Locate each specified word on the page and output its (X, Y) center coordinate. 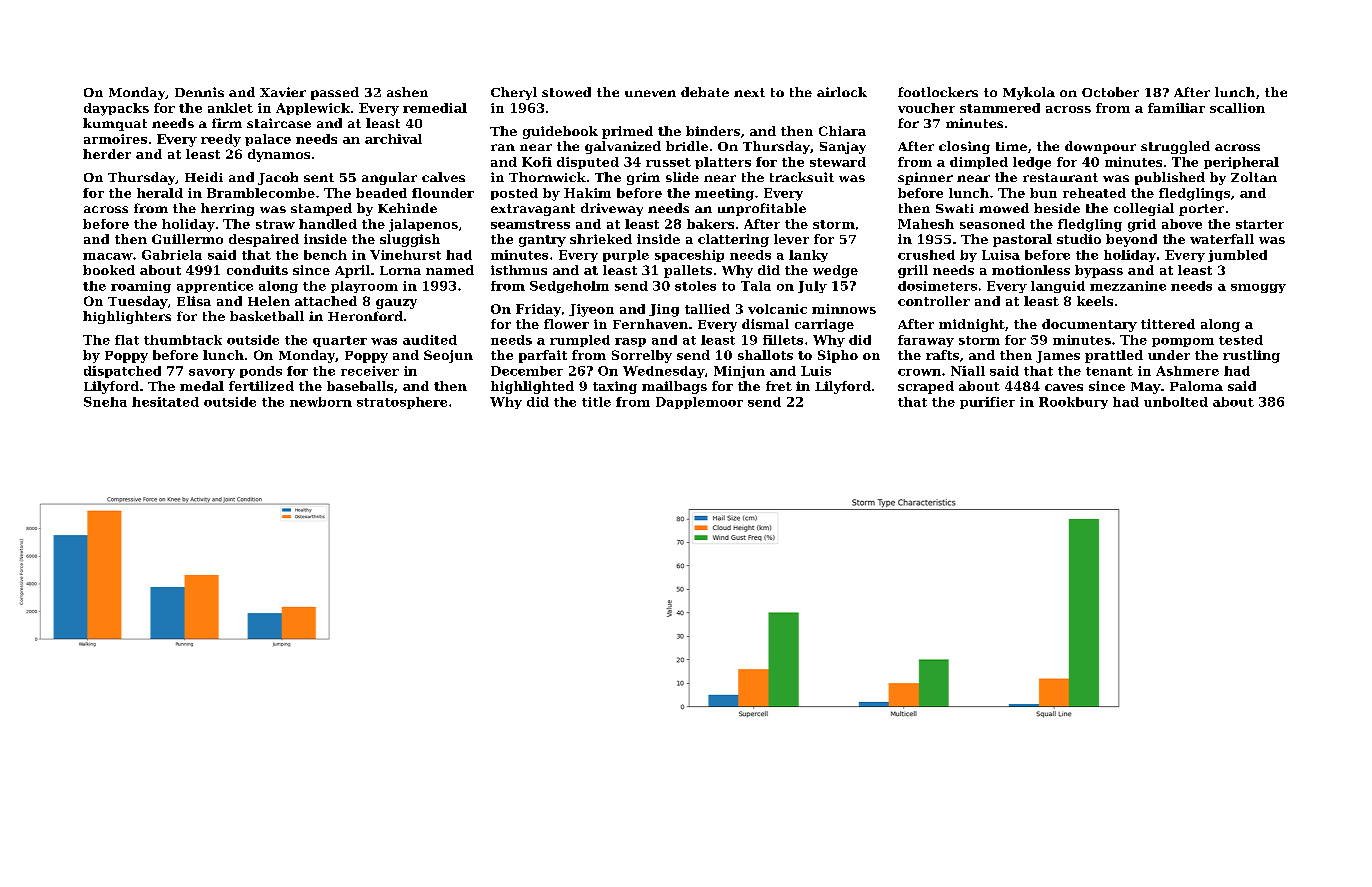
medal (202, 386)
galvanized (623, 147)
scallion (1237, 108)
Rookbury (1073, 403)
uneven (650, 93)
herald (160, 193)
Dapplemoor (699, 403)
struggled (1175, 147)
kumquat (115, 124)
